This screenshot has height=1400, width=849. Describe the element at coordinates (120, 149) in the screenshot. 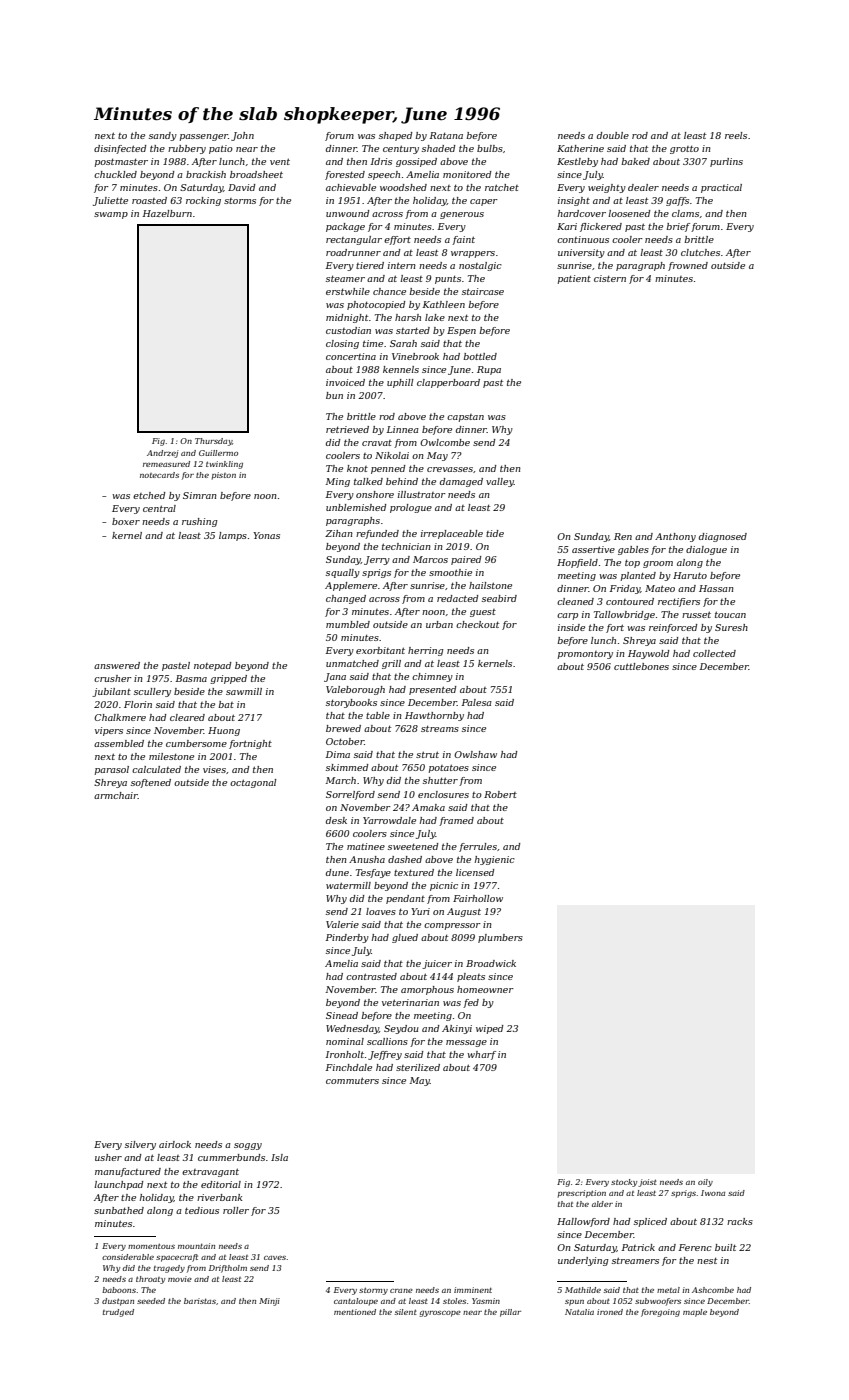

I see `disinfected` at that location.
